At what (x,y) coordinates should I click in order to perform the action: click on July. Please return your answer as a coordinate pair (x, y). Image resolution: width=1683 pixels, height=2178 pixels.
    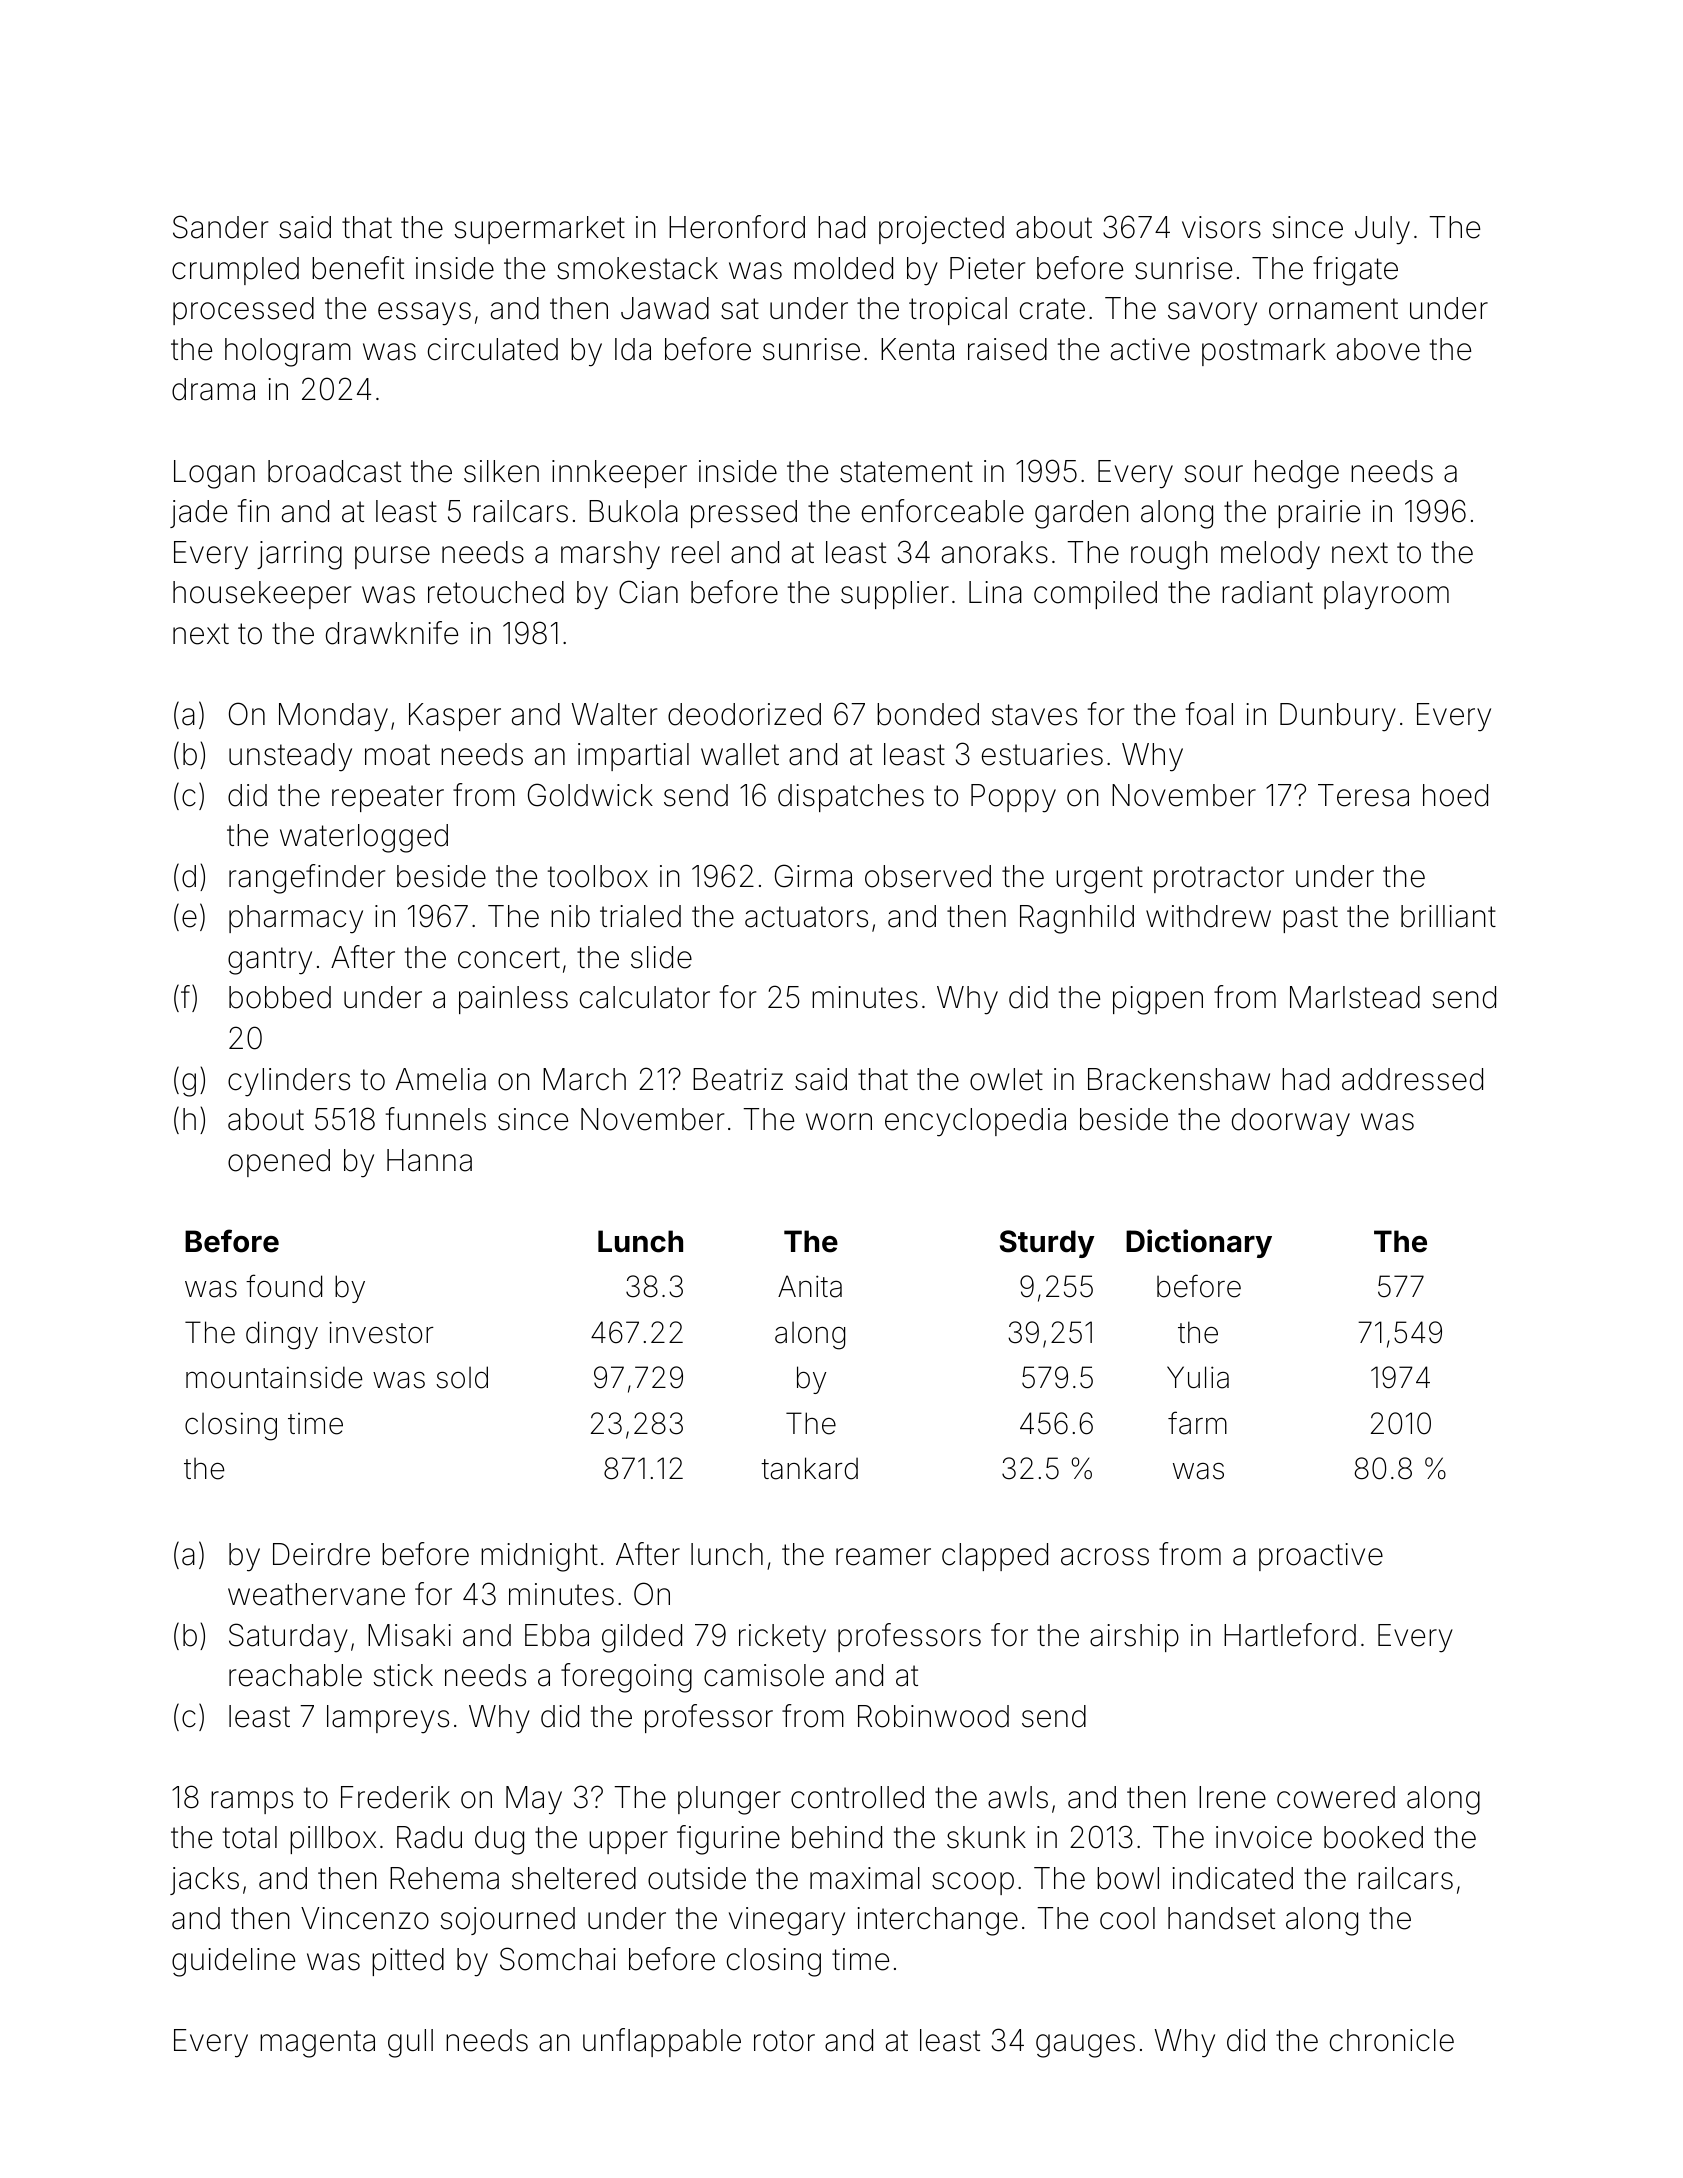
    Looking at the image, I should click on (1382, 230).
